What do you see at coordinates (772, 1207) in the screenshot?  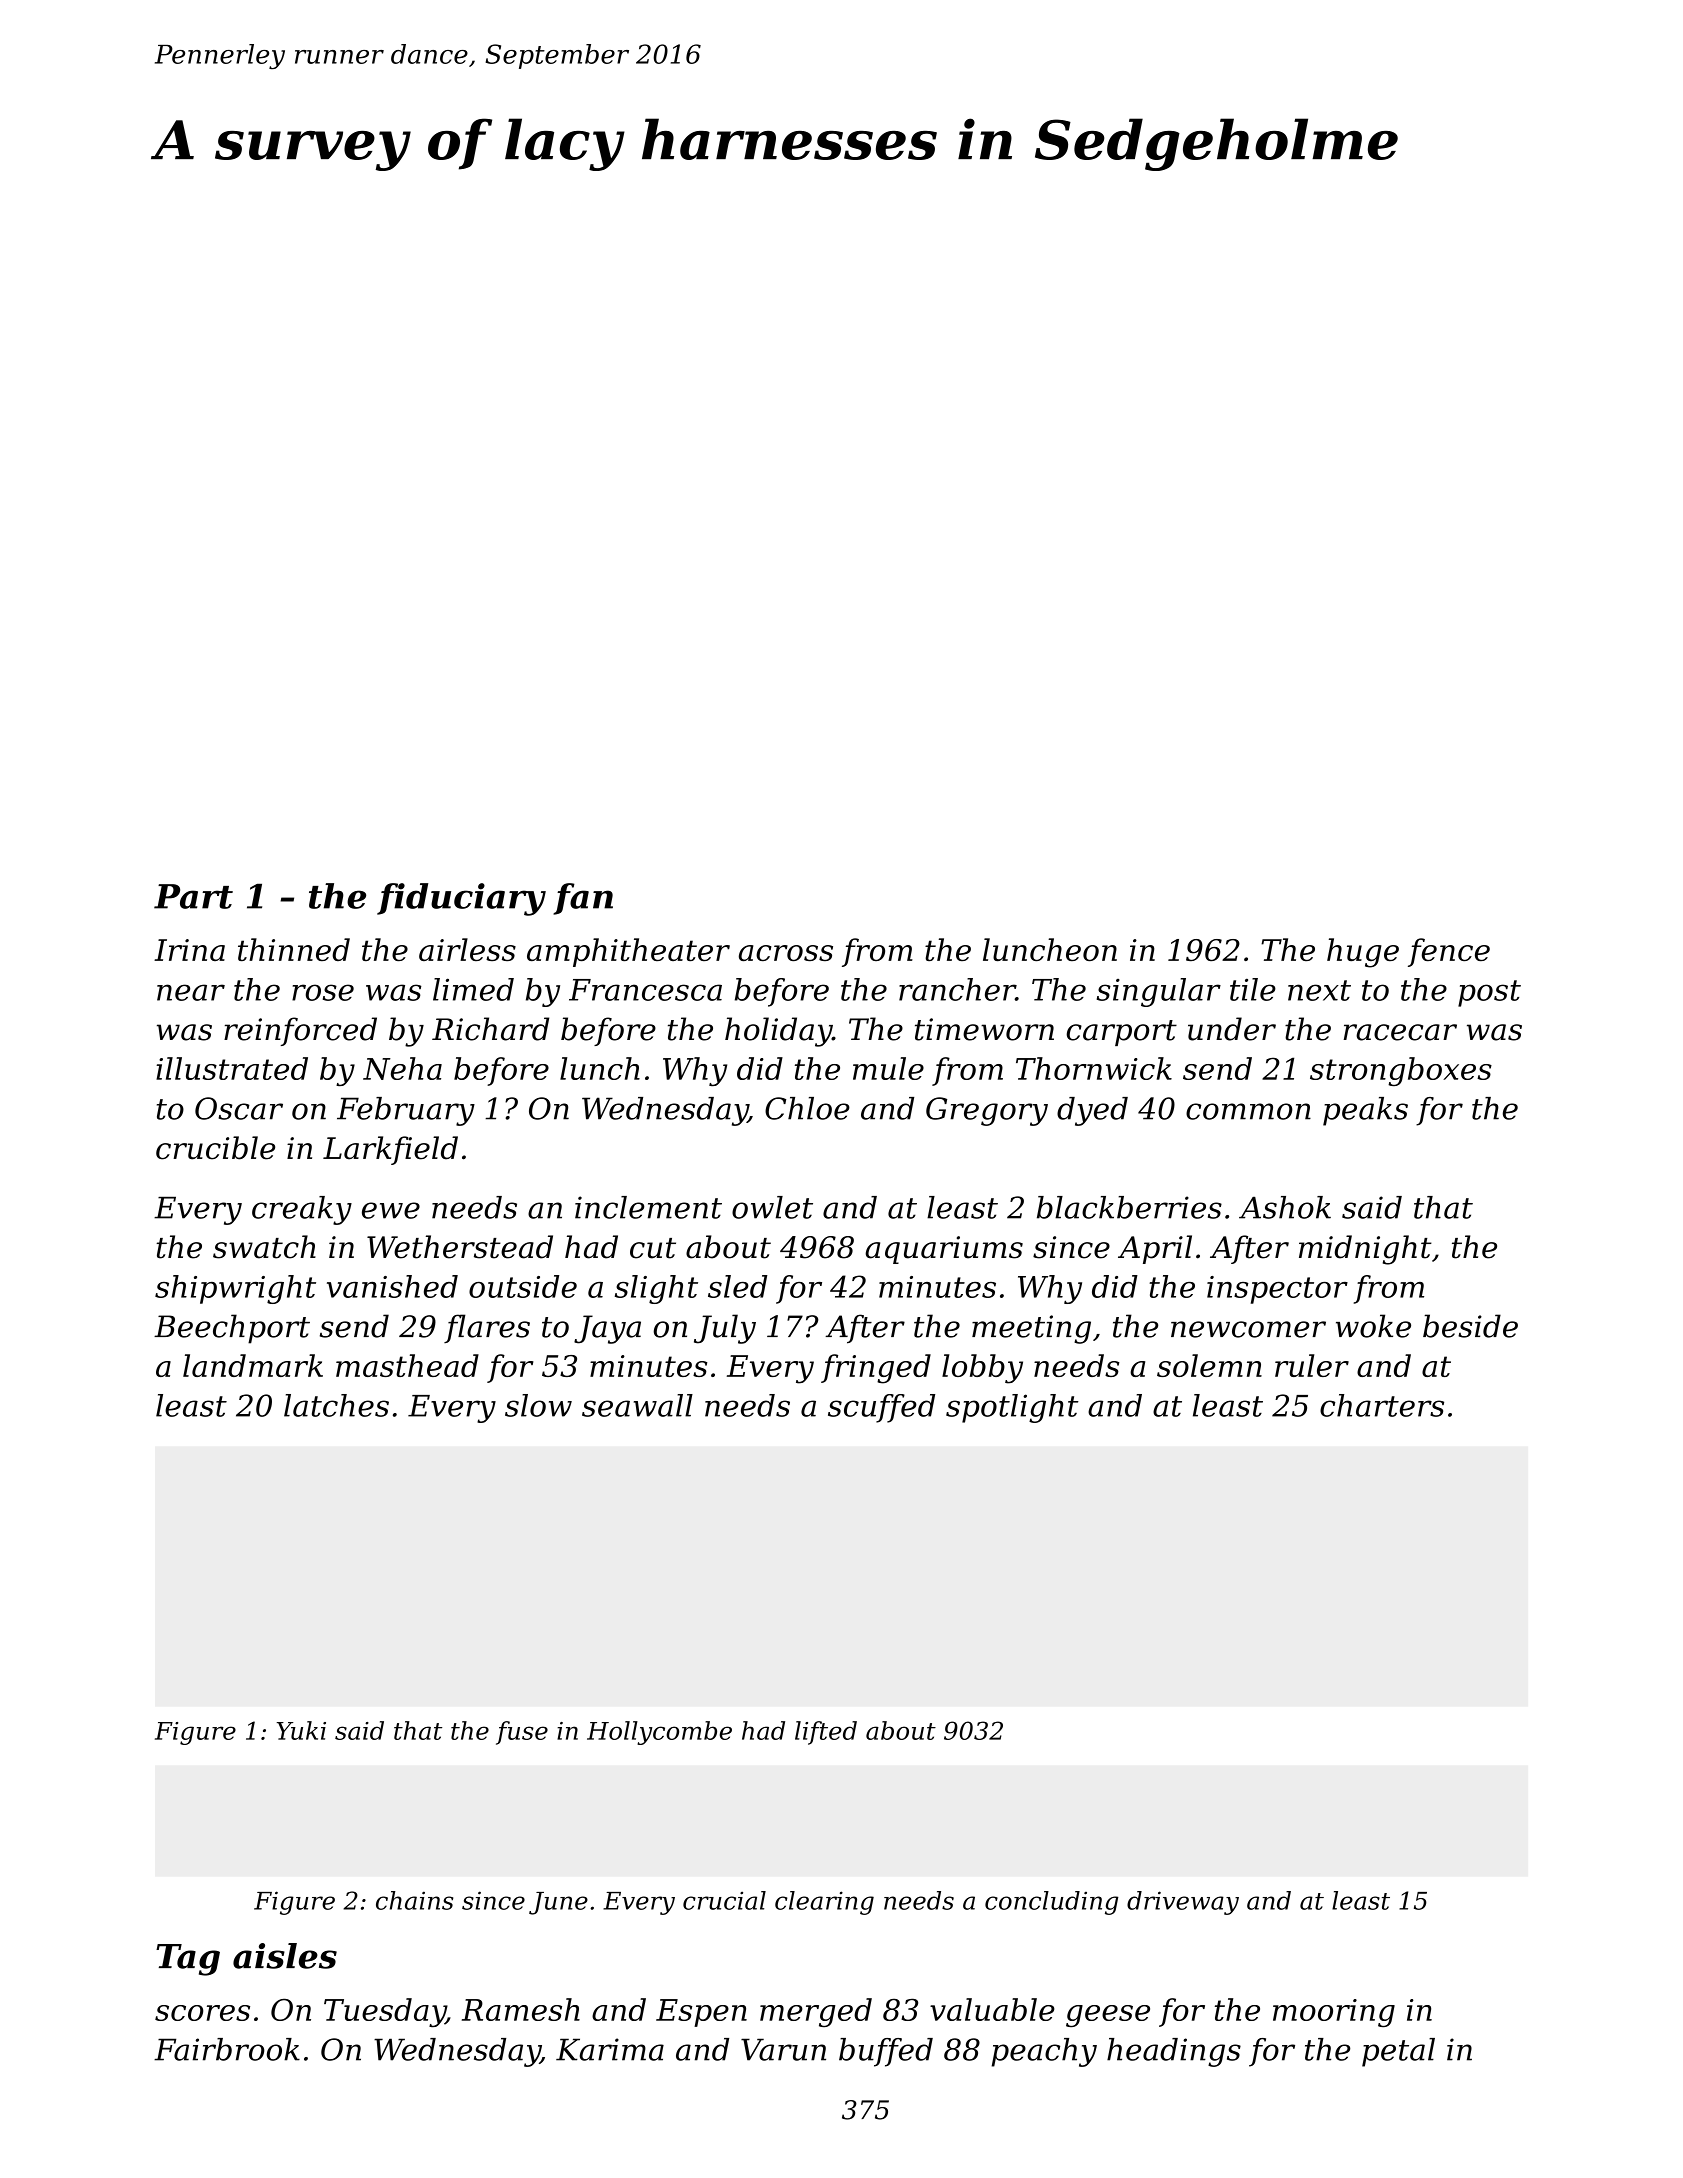 I see `owlet` at bounding box center [772, 1207].
